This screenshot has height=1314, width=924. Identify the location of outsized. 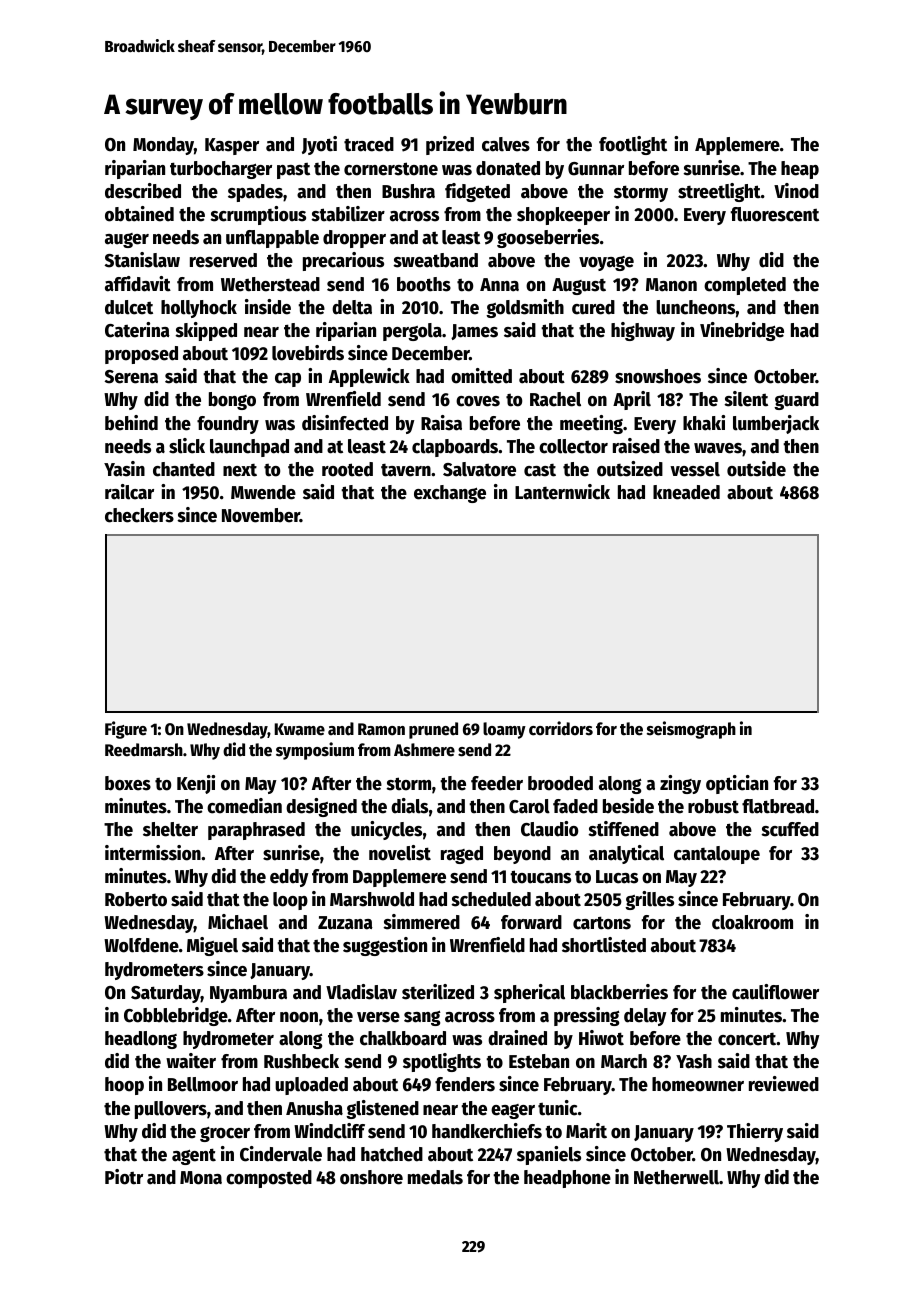
(630, 469).
